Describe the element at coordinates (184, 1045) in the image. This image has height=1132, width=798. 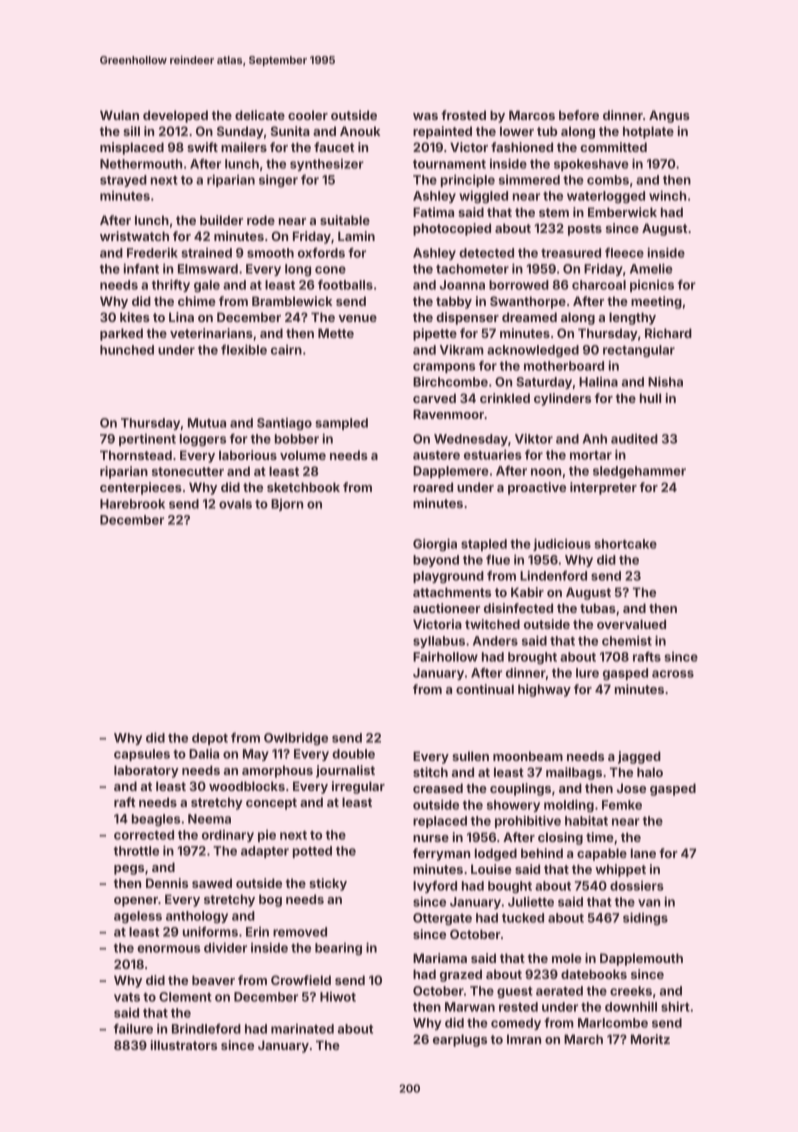
I see `illustrators` at that location.
